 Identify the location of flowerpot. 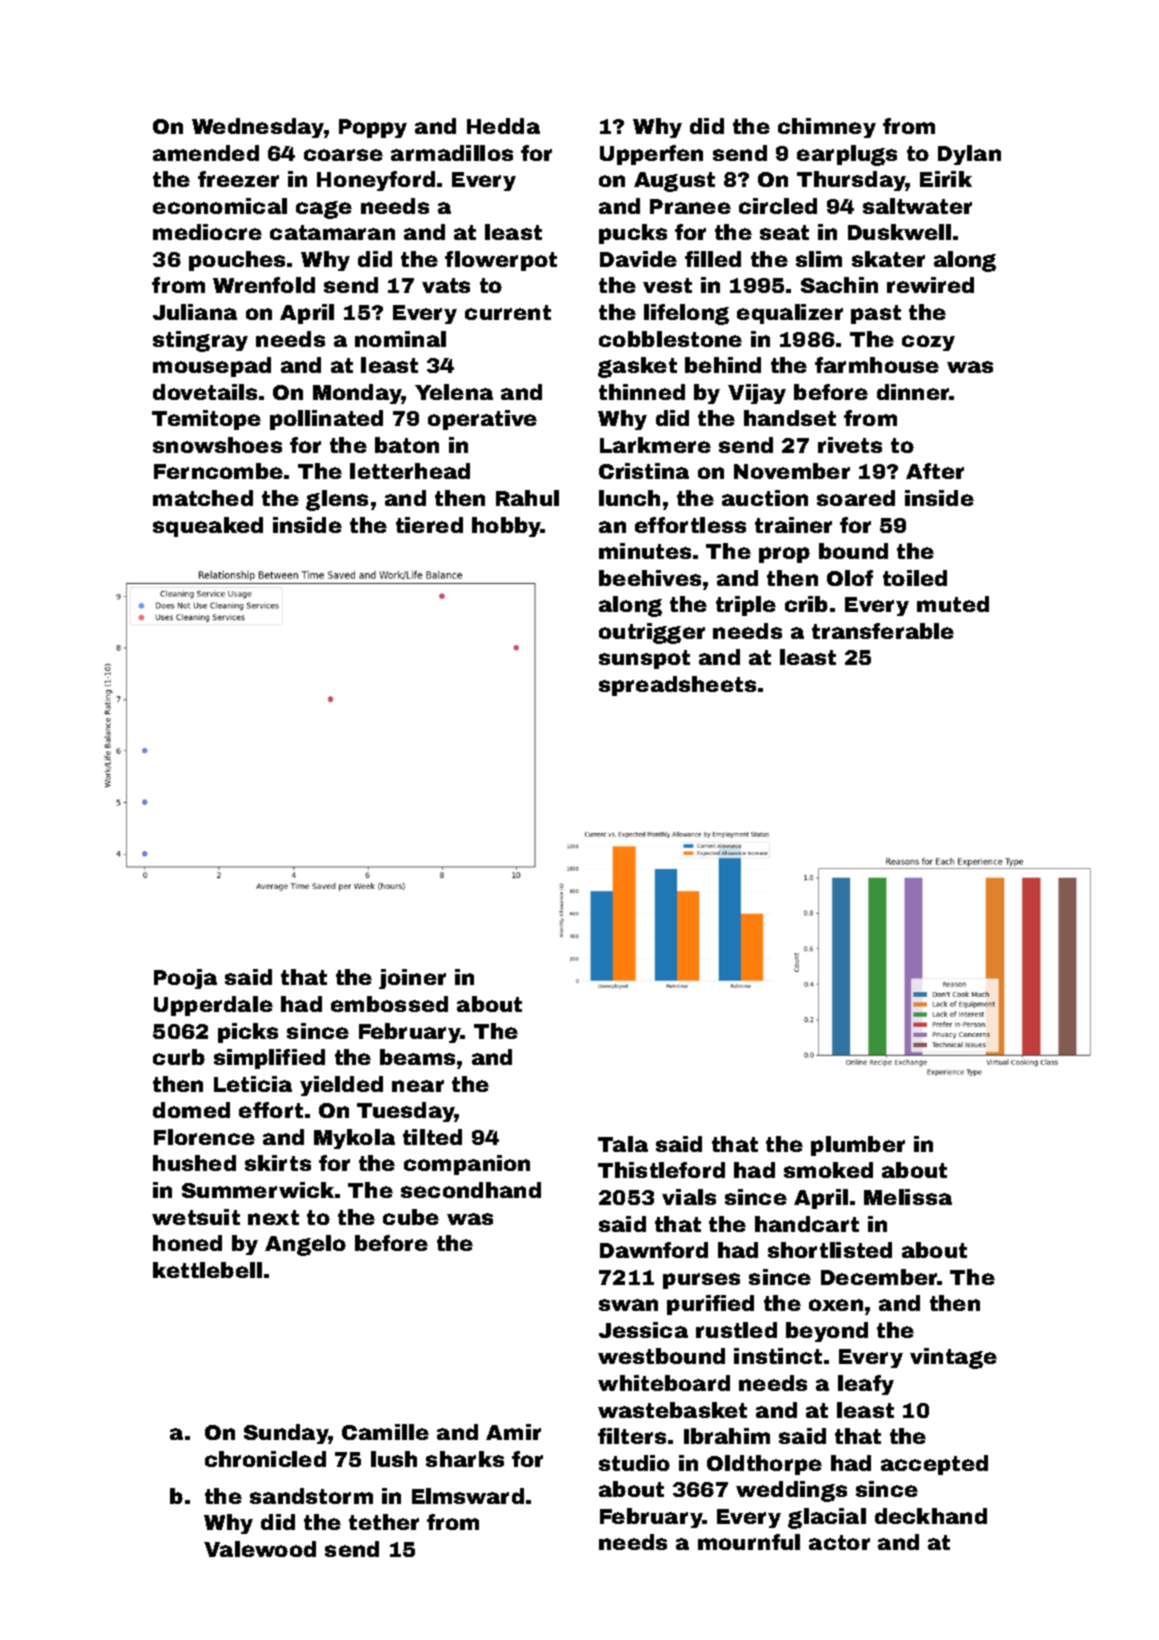
(501, 261).
